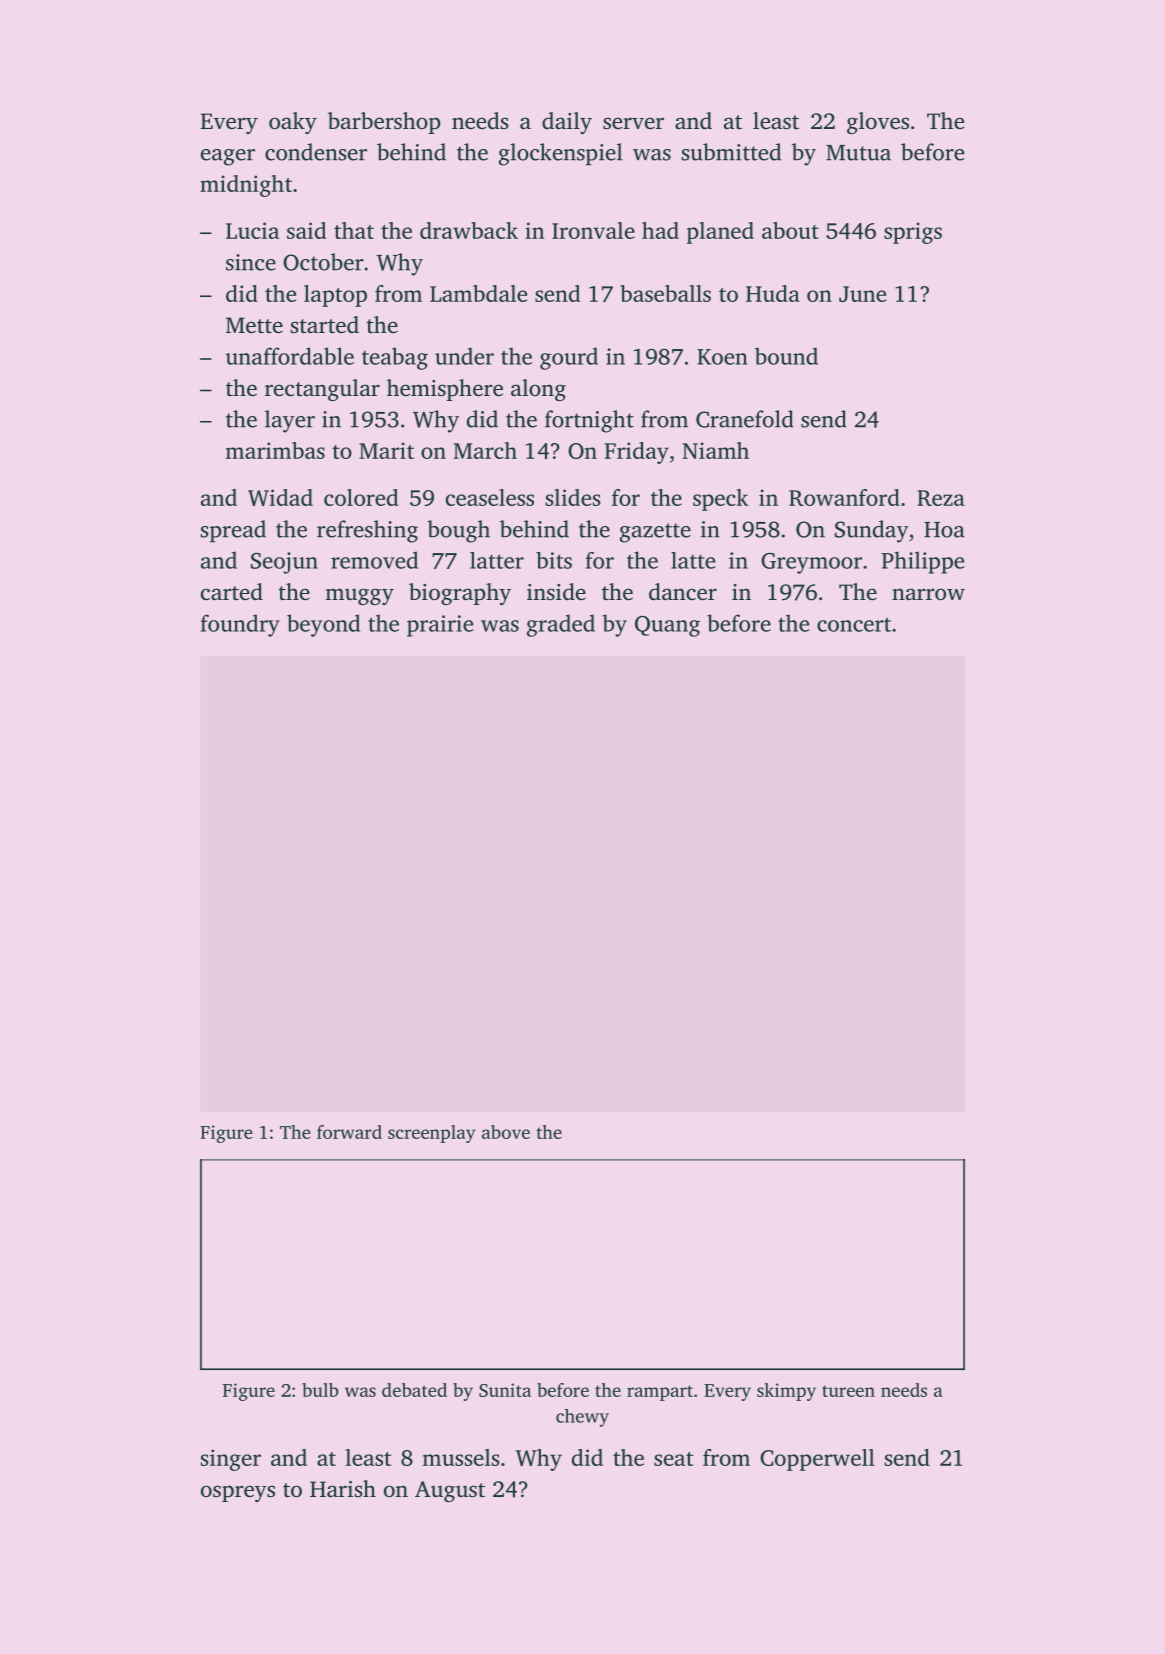  What do you see at coordinates (238, 1493) in the screenshot?
I see `ospreys` at bounding box center [238, 1493].
